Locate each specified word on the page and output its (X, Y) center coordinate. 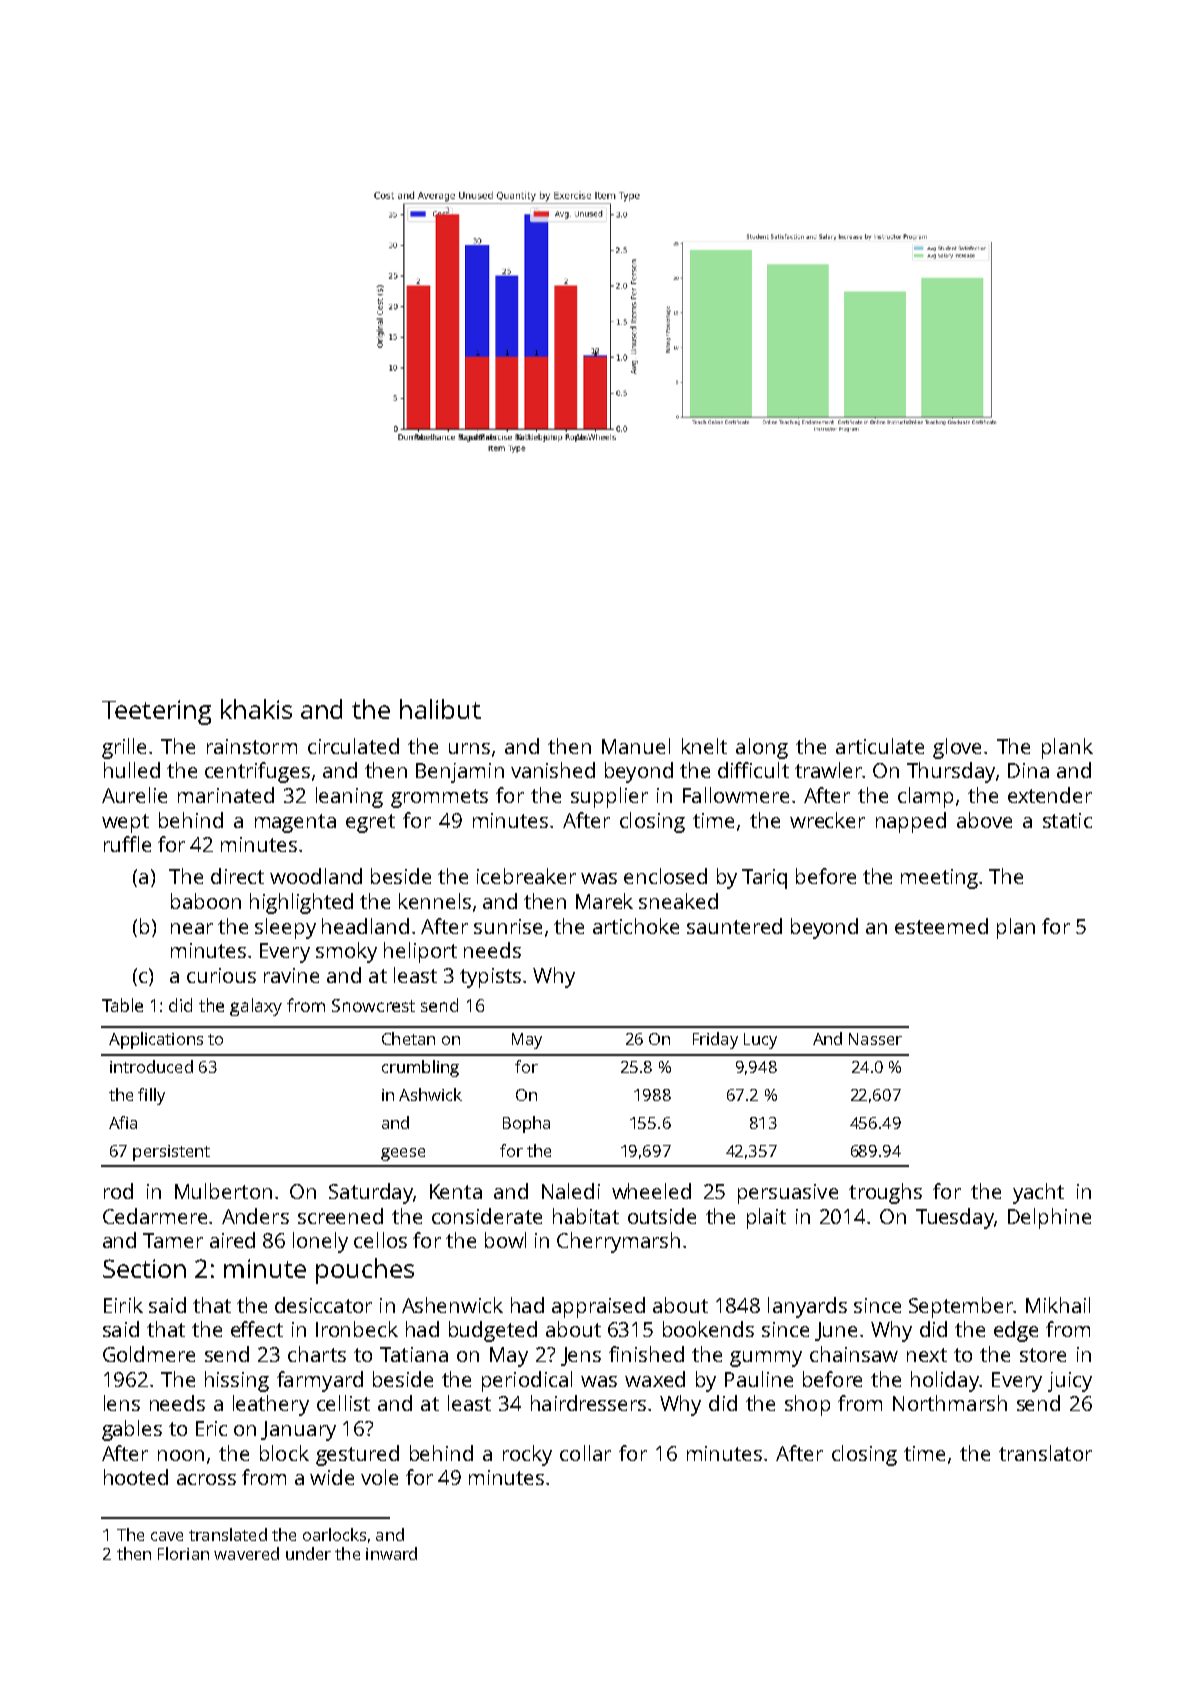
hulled (132, 770)
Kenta (456, 1191)
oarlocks (334, 1534)
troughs (885, 1193)
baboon (206, 901)
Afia (123, 1122)
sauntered (734, 926)
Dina (1028, 770)
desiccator (323, 1305)
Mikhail (1058, 1305)
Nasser (875, 1039)
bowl (505, 1240)
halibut (440, 709)
